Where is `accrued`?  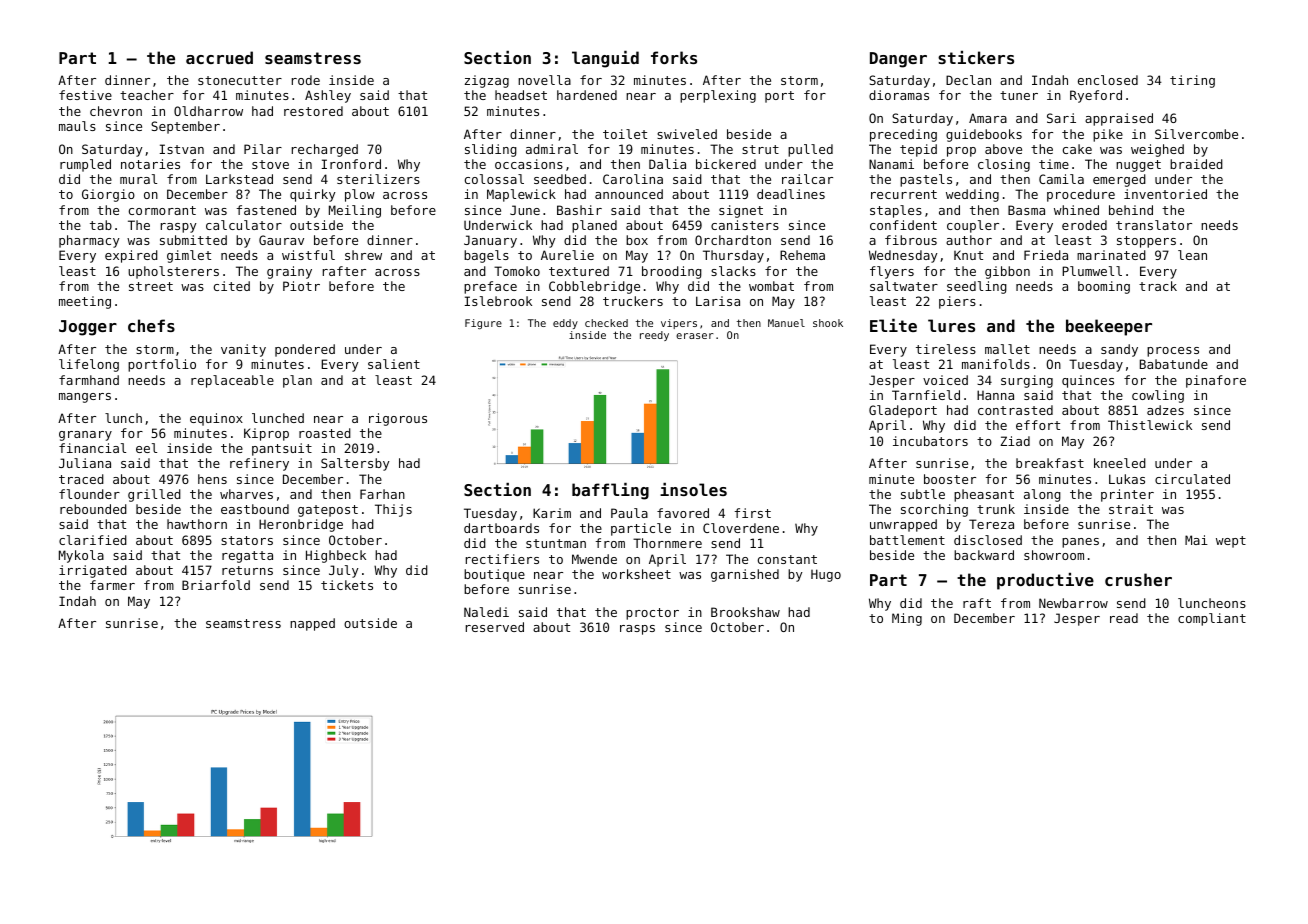
accrued is located at coordinates (219, 57).
